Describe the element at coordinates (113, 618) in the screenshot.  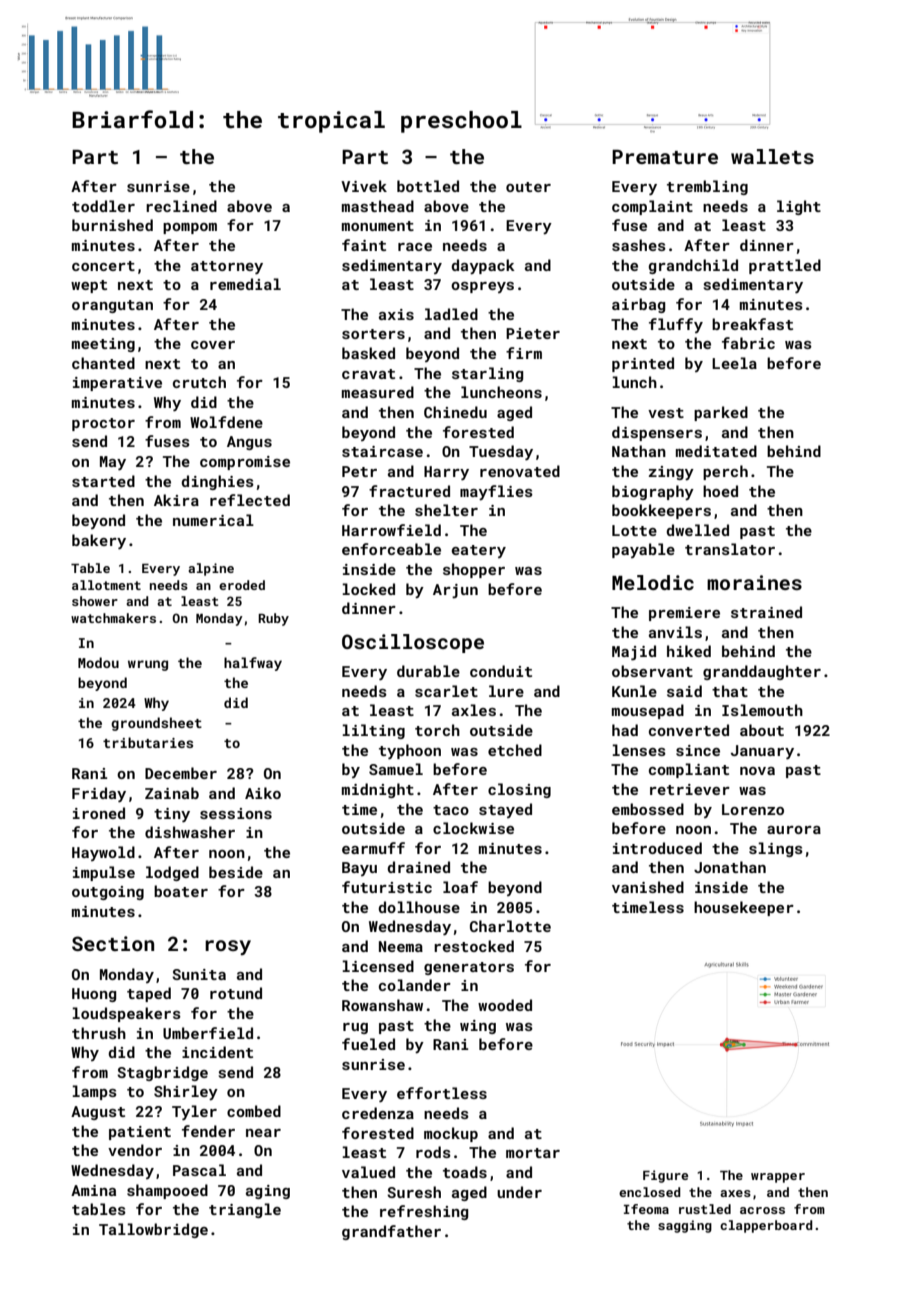
I see `watchmakers` at that location.
